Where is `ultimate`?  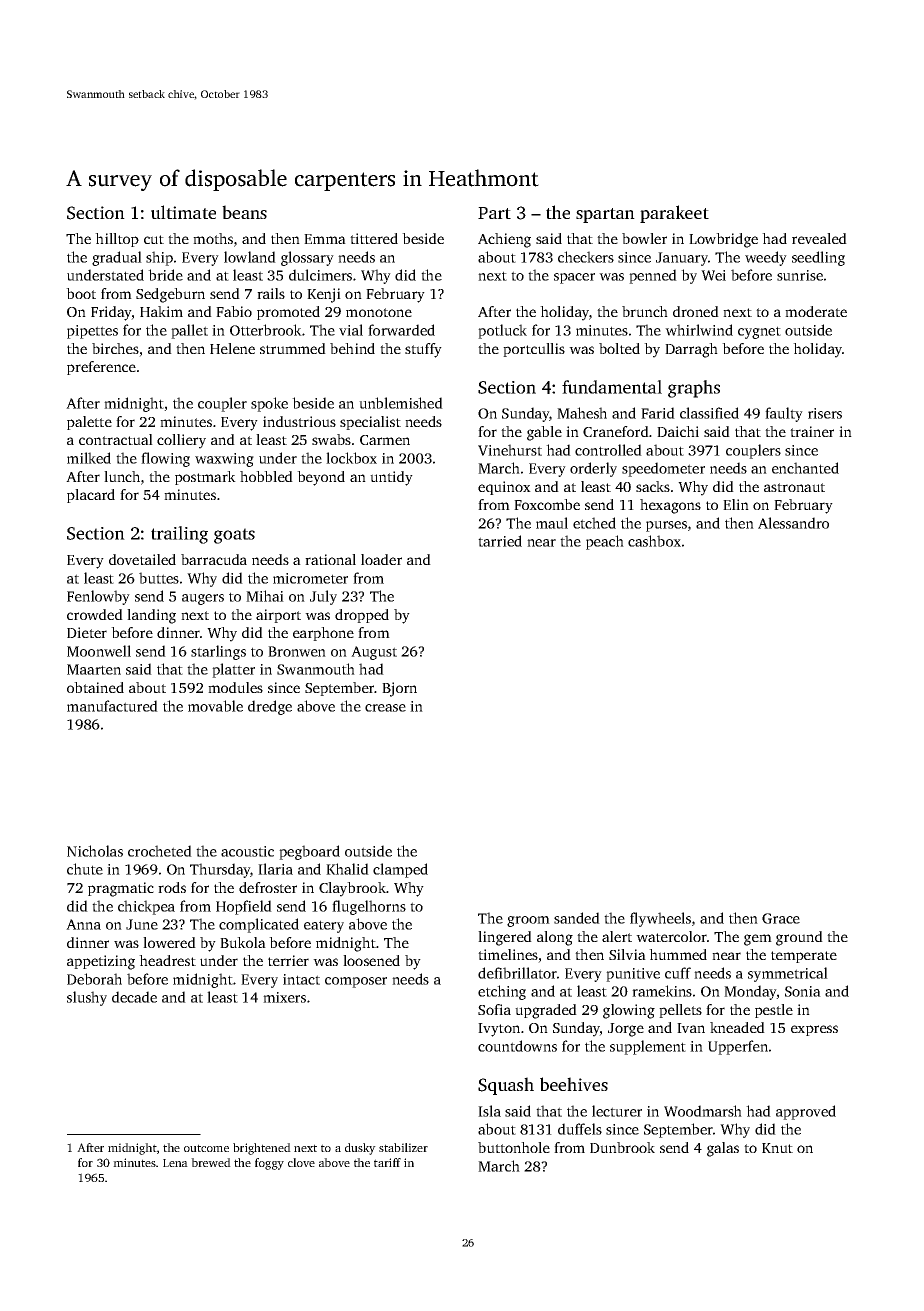 ultimate is located at coordinates (183, 212).
